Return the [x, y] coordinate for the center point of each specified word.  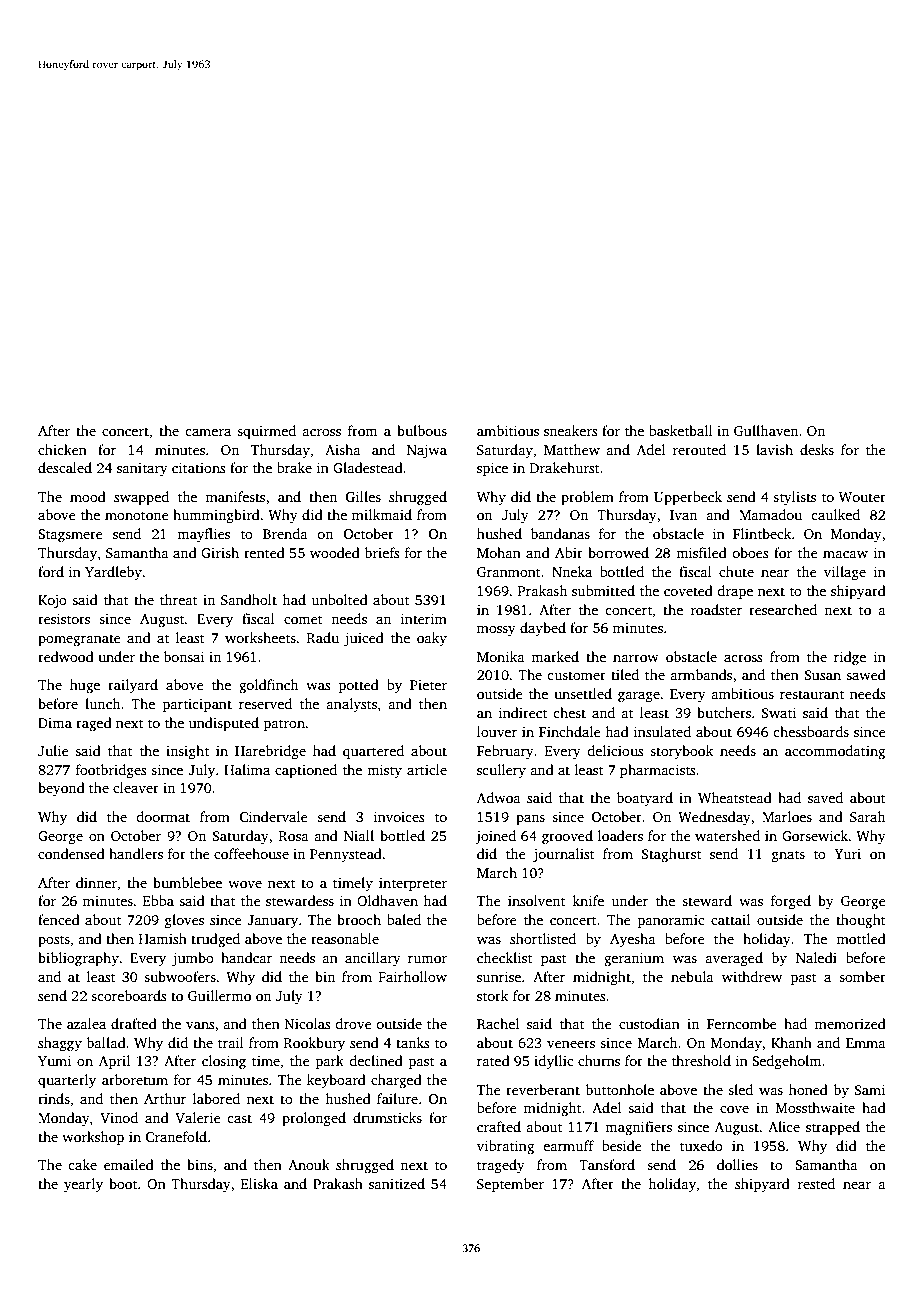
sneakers [570, 430]
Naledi [816, 957]
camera [208, 432]
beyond [61, 789]
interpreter [413, 884]
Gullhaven [766, 430]
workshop [93, 1138]
